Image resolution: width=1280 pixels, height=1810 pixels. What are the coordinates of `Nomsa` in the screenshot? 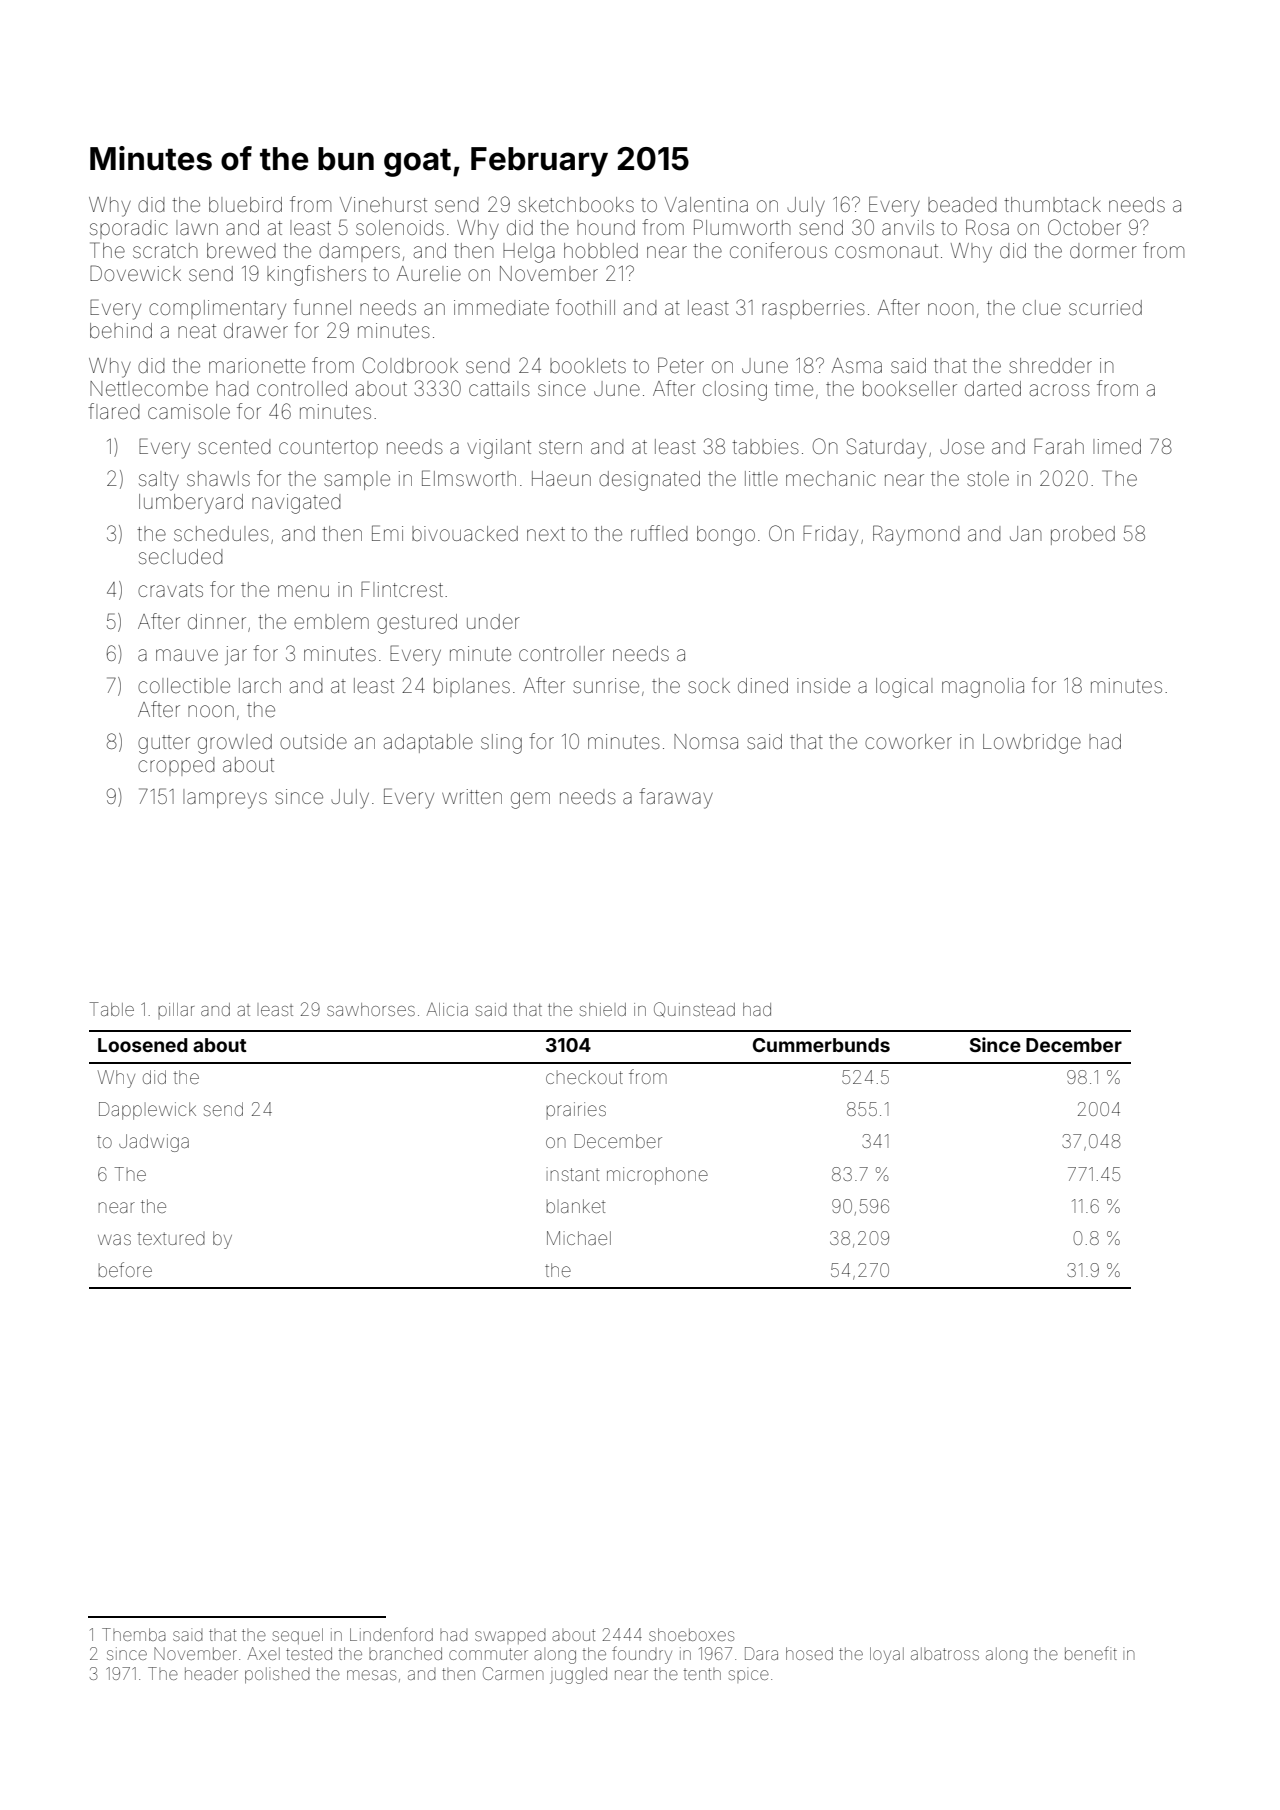 It's located at (706, 741).
